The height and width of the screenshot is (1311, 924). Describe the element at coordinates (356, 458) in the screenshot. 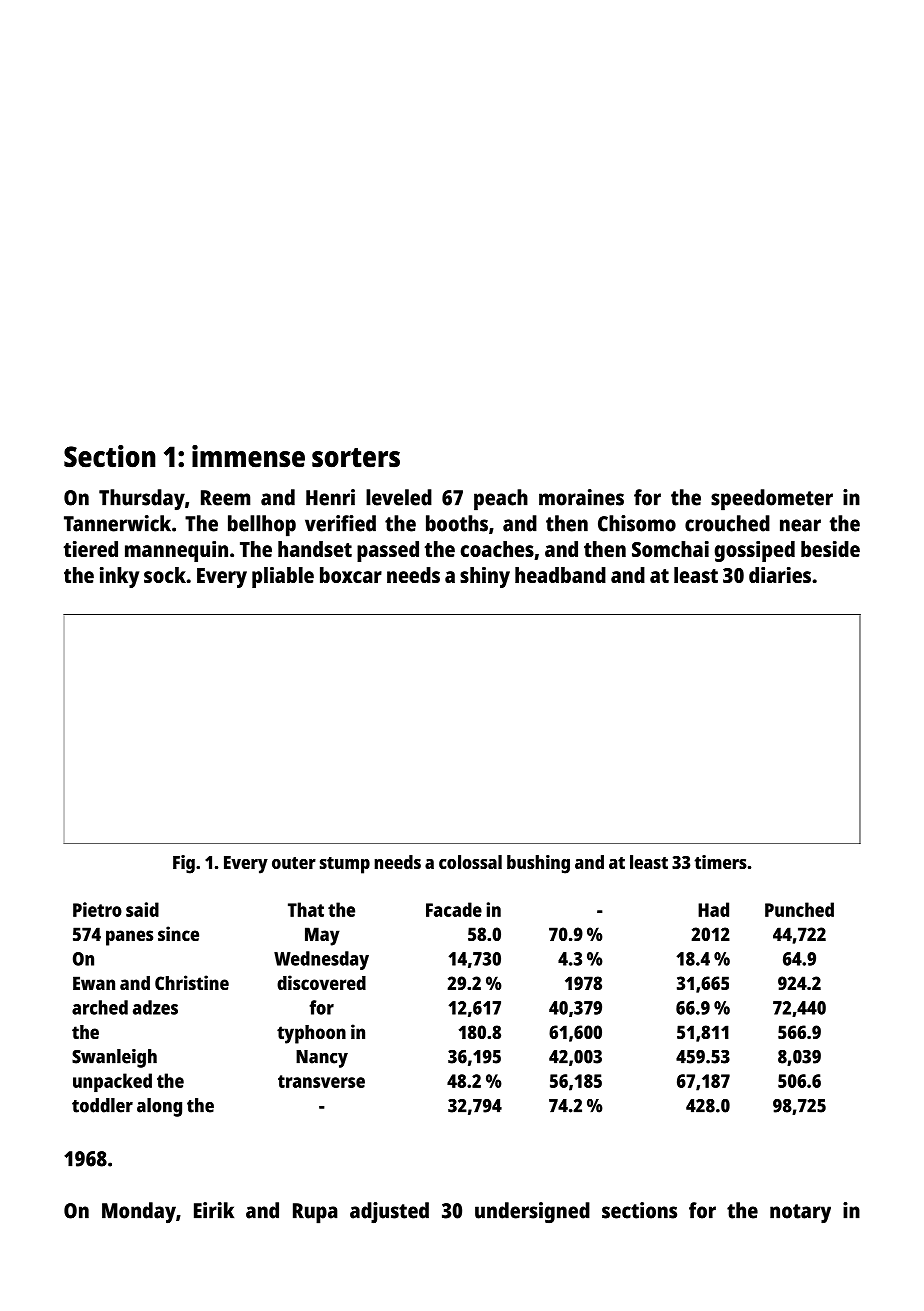

I see `sorters` at that location.
